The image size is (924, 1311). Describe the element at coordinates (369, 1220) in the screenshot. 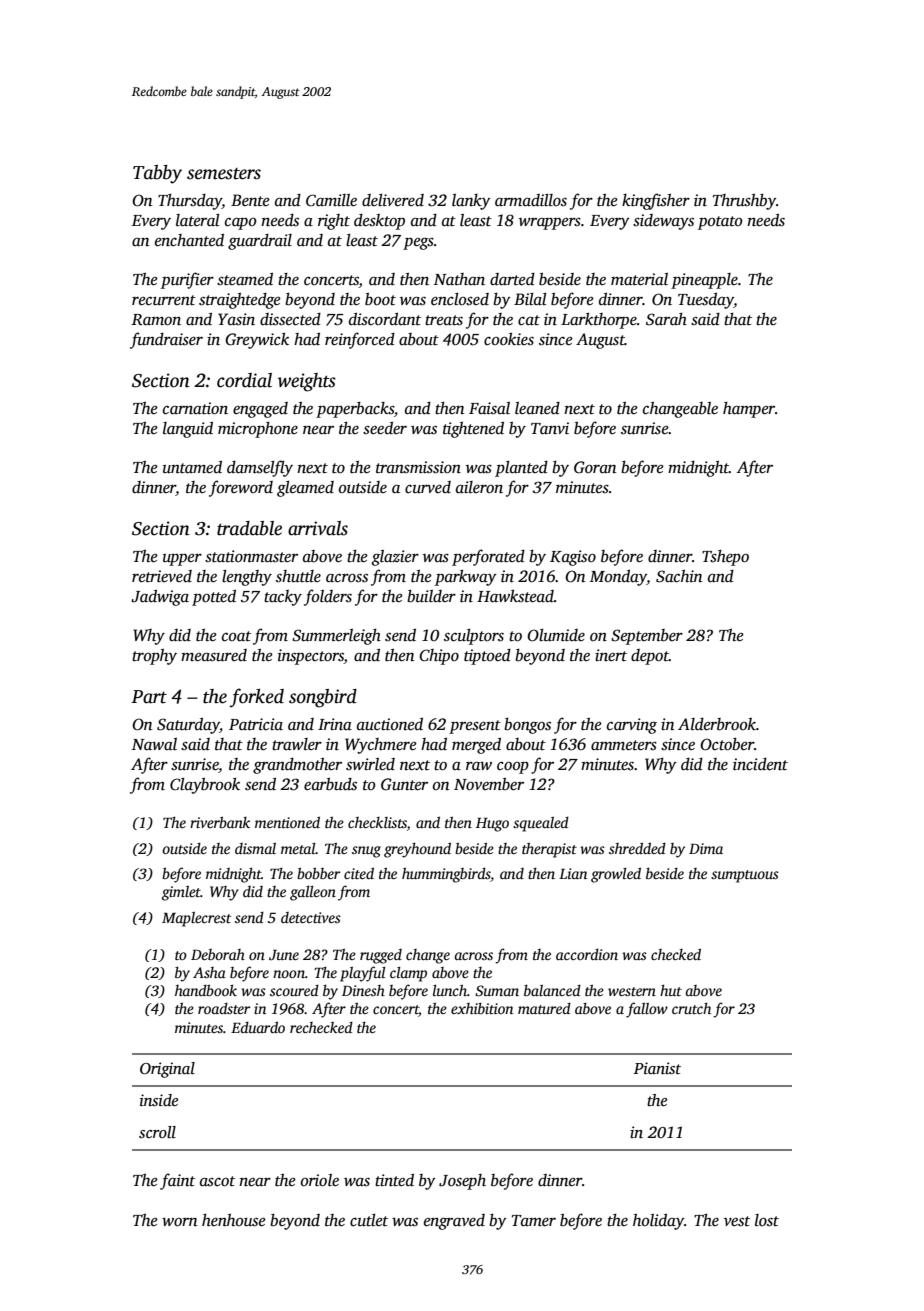

I see `cutlet` at that location.
